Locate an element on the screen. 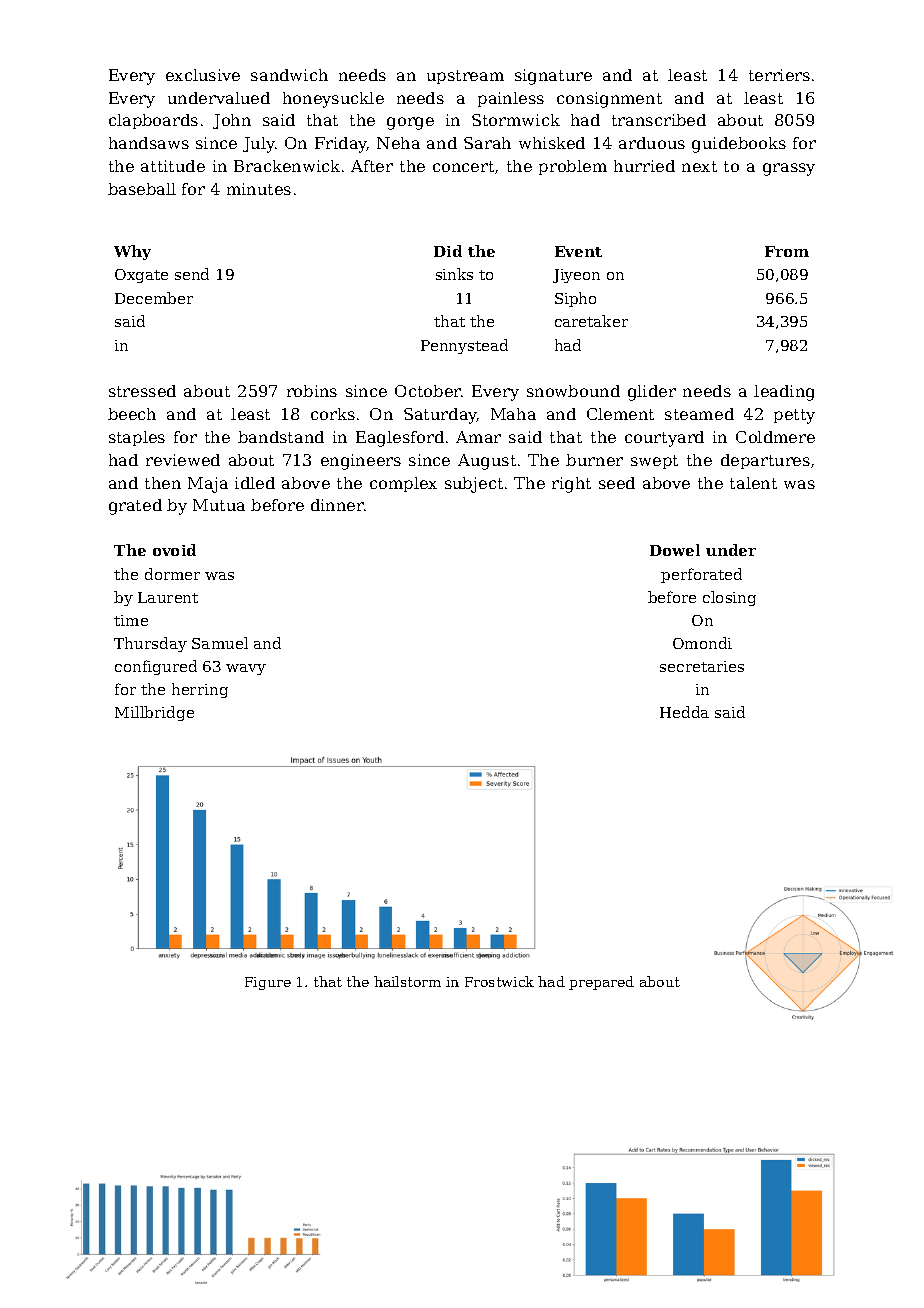 The height and width of the screenshot is (1308, 924). sandwich is located at coordinates (289, 75).
